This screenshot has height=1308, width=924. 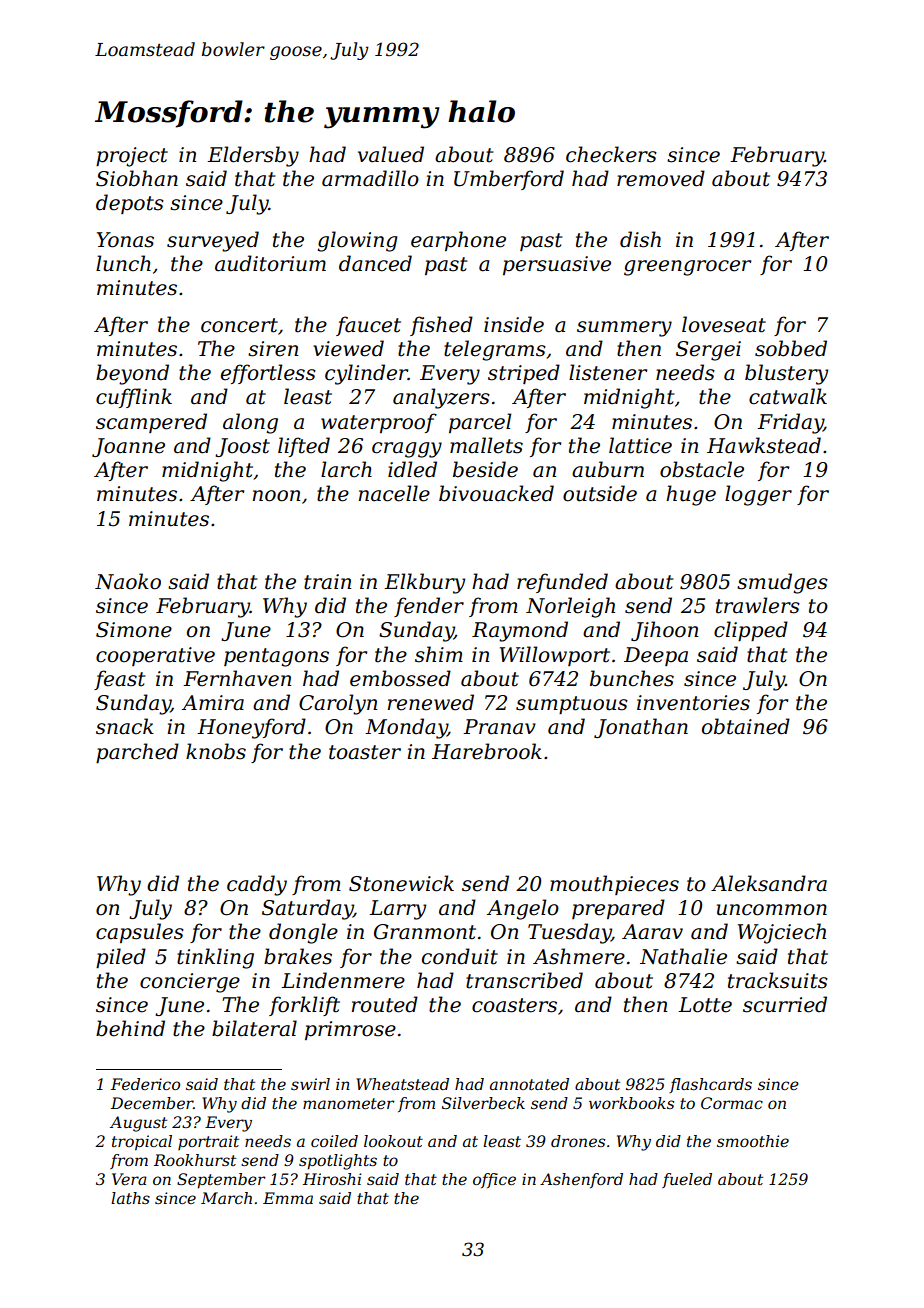 I want to click on persuasive, so click(x=557, y=265).
